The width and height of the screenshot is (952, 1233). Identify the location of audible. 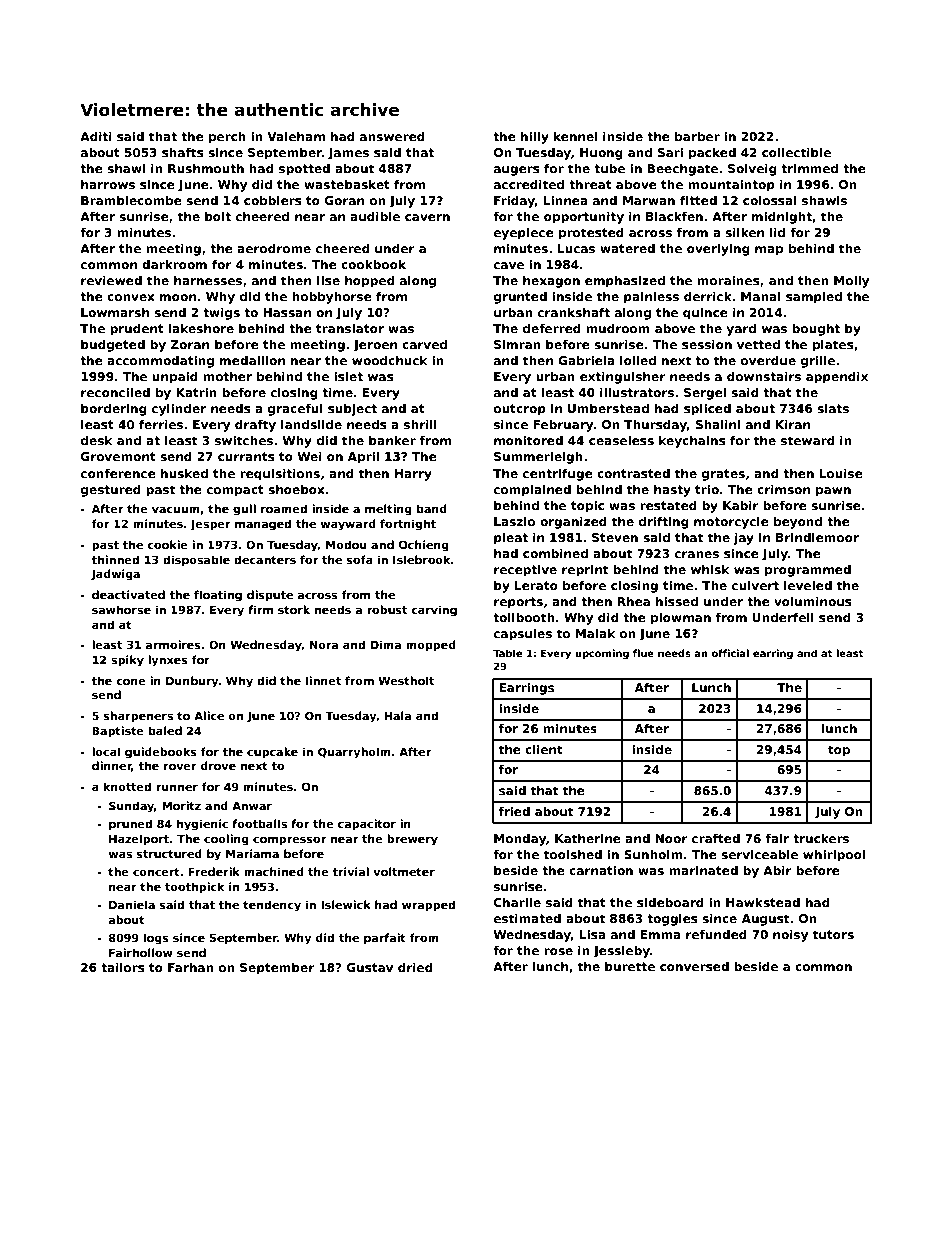
(375, 216).
